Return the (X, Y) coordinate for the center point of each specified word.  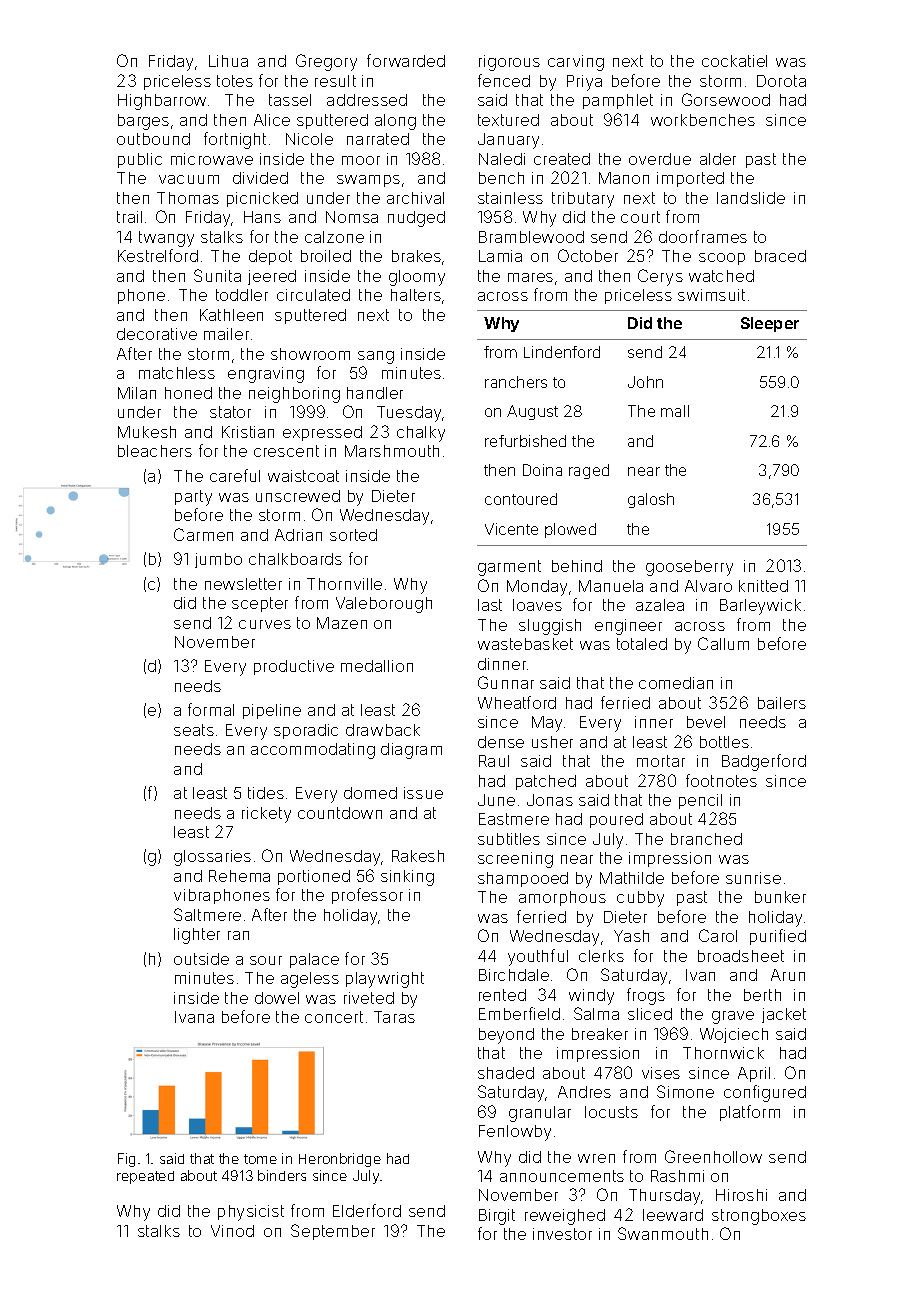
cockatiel (734, 61)
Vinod (232, 1231)
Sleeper (770, 324)
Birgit (497, 1217)
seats (194, 730)
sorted (353, 535)
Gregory (326, 62)
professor (367, 896)
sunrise (753, 878)
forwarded (406, 60)
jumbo (218, 560)
